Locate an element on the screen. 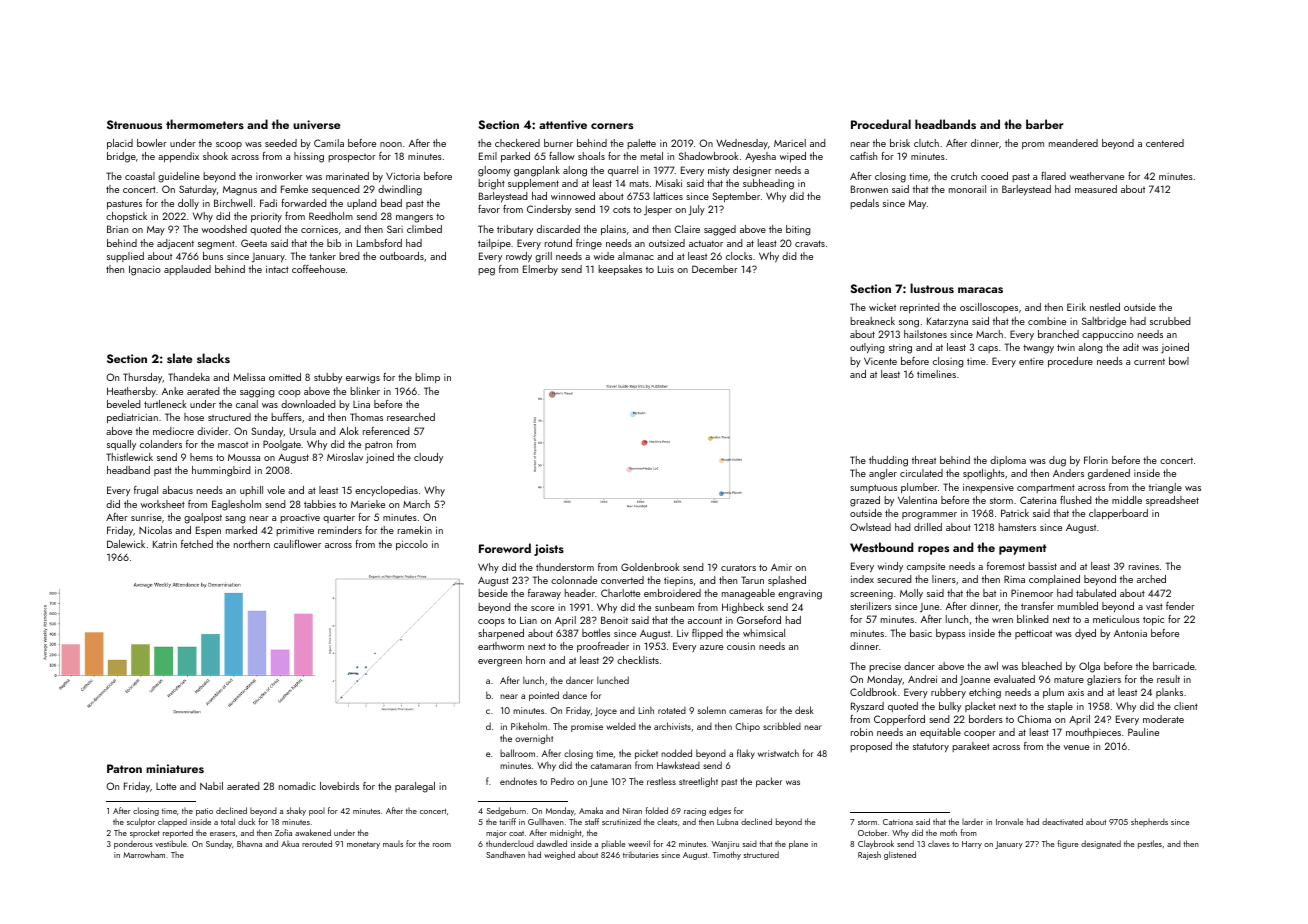  Cindersby is located at coordinates (549, 210).
